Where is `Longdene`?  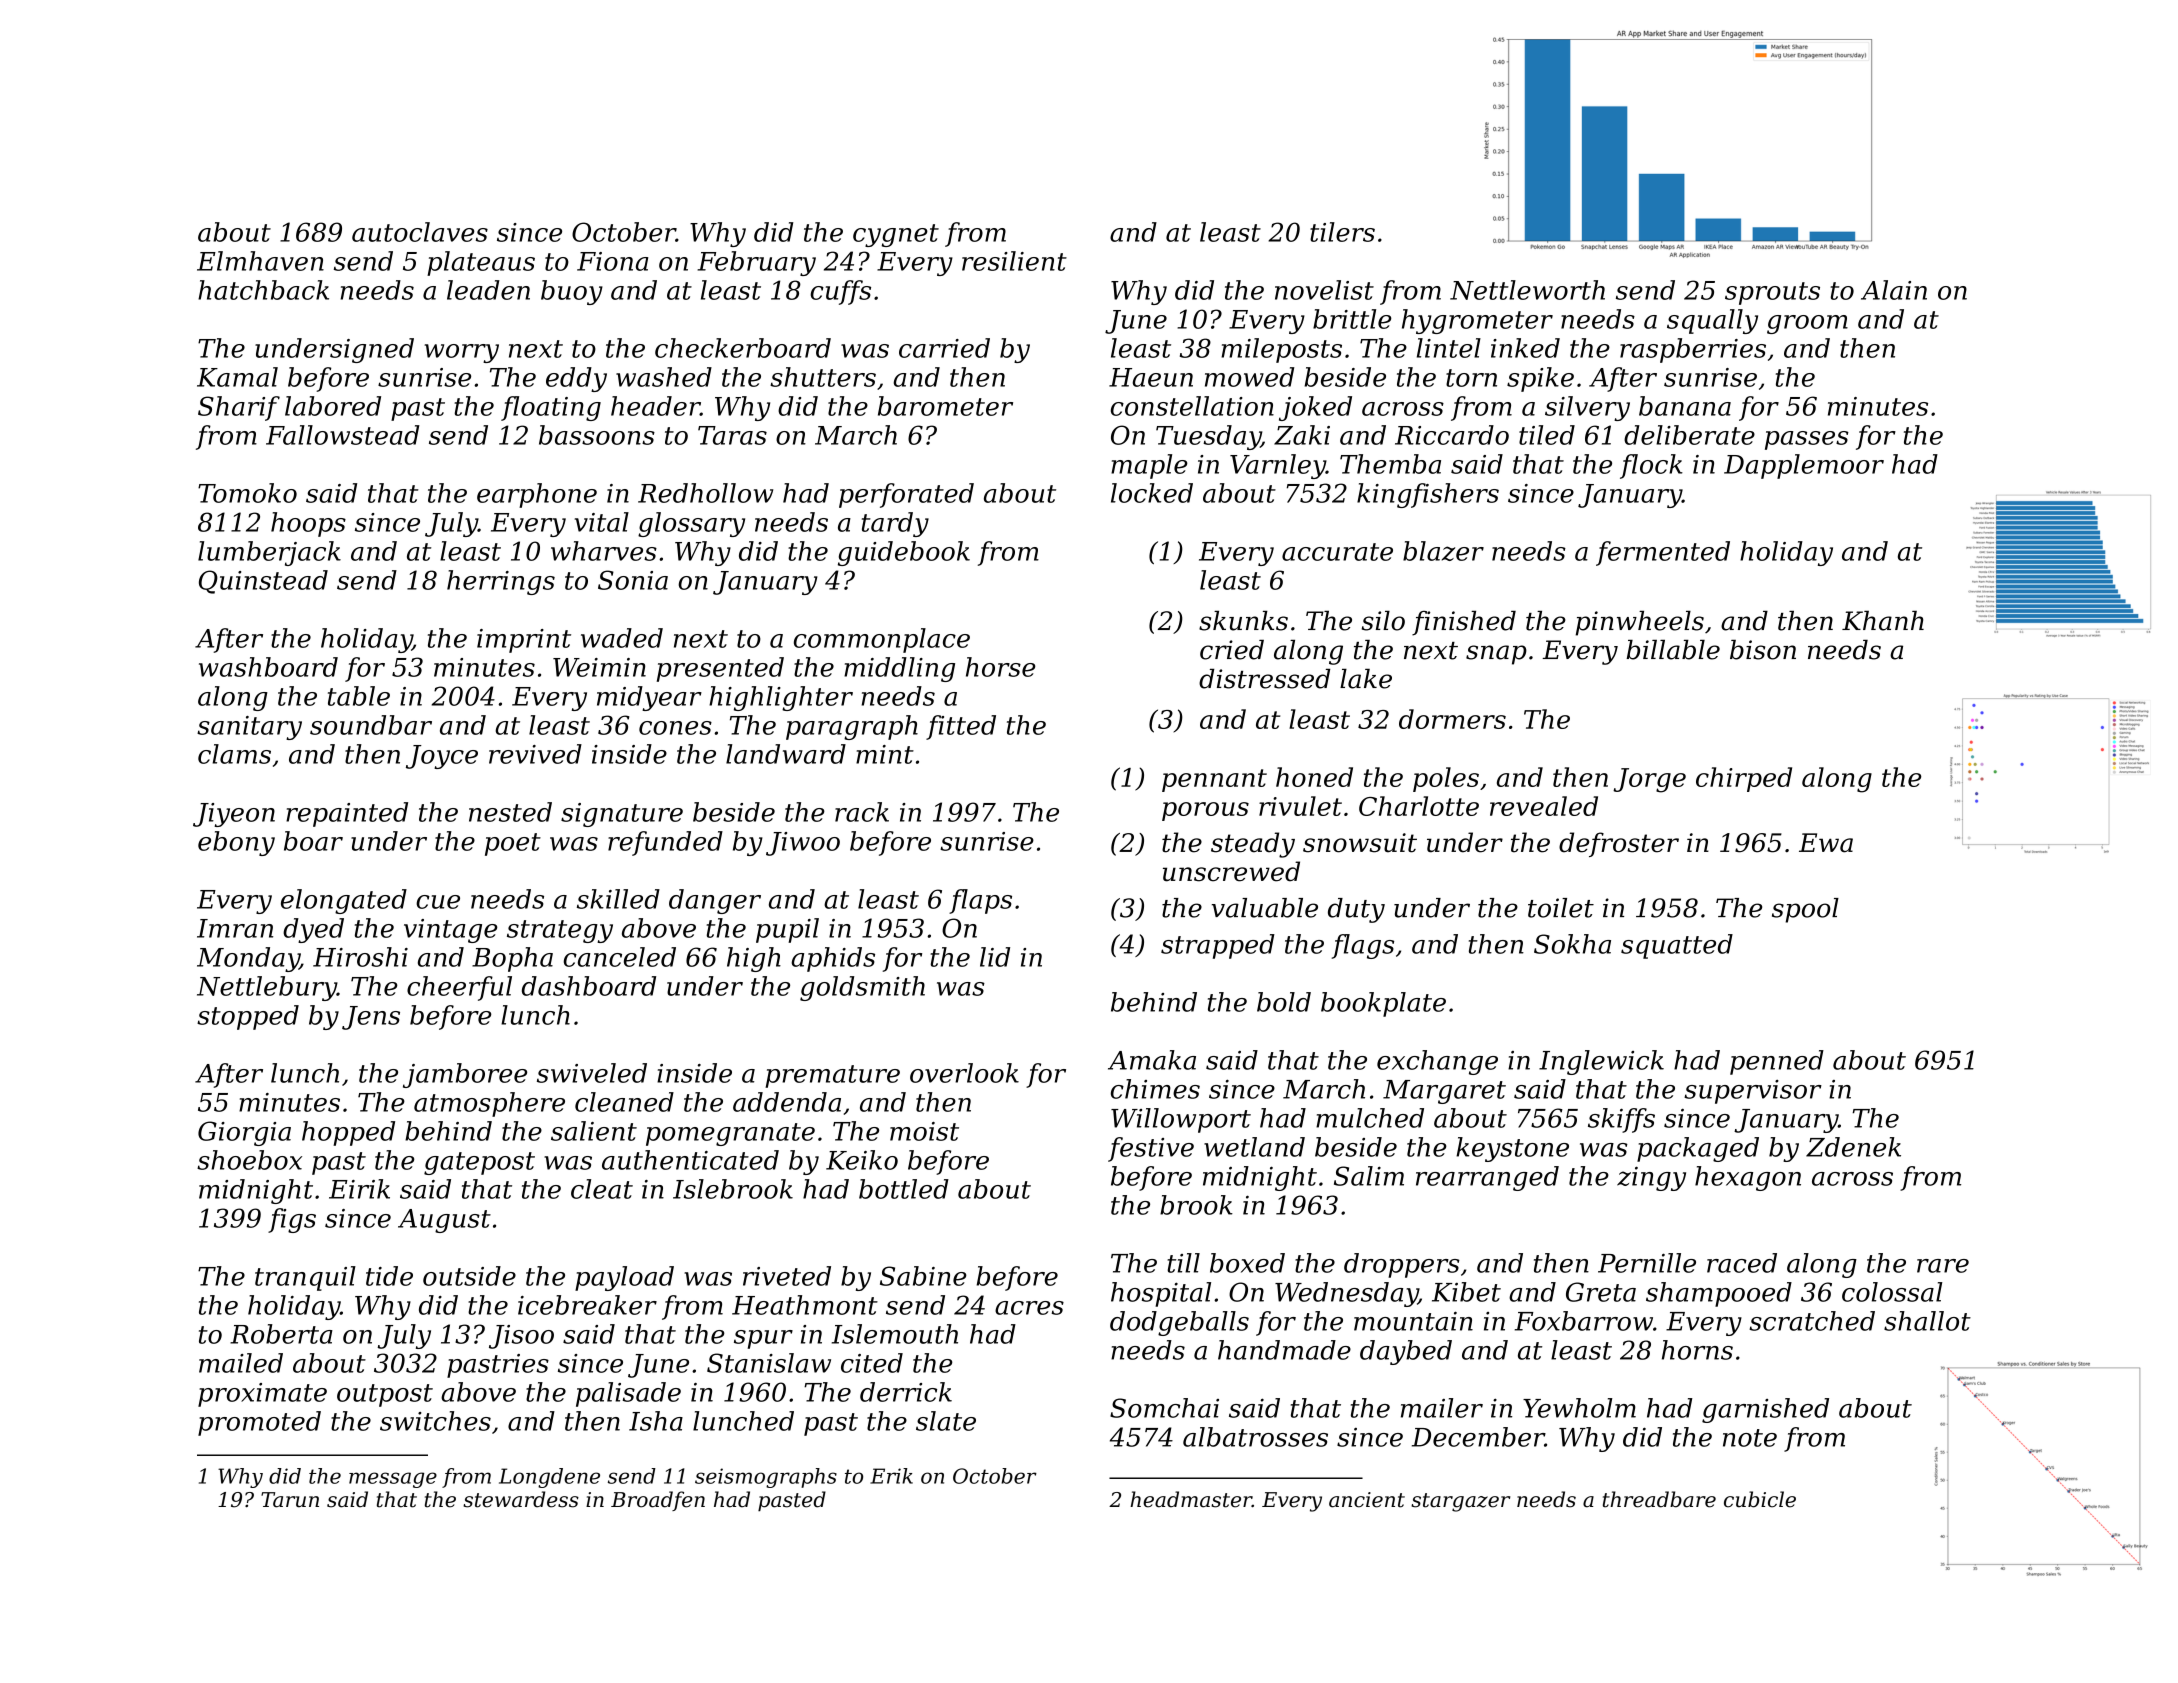 Longdene is located at coordinates (549, 1478).
